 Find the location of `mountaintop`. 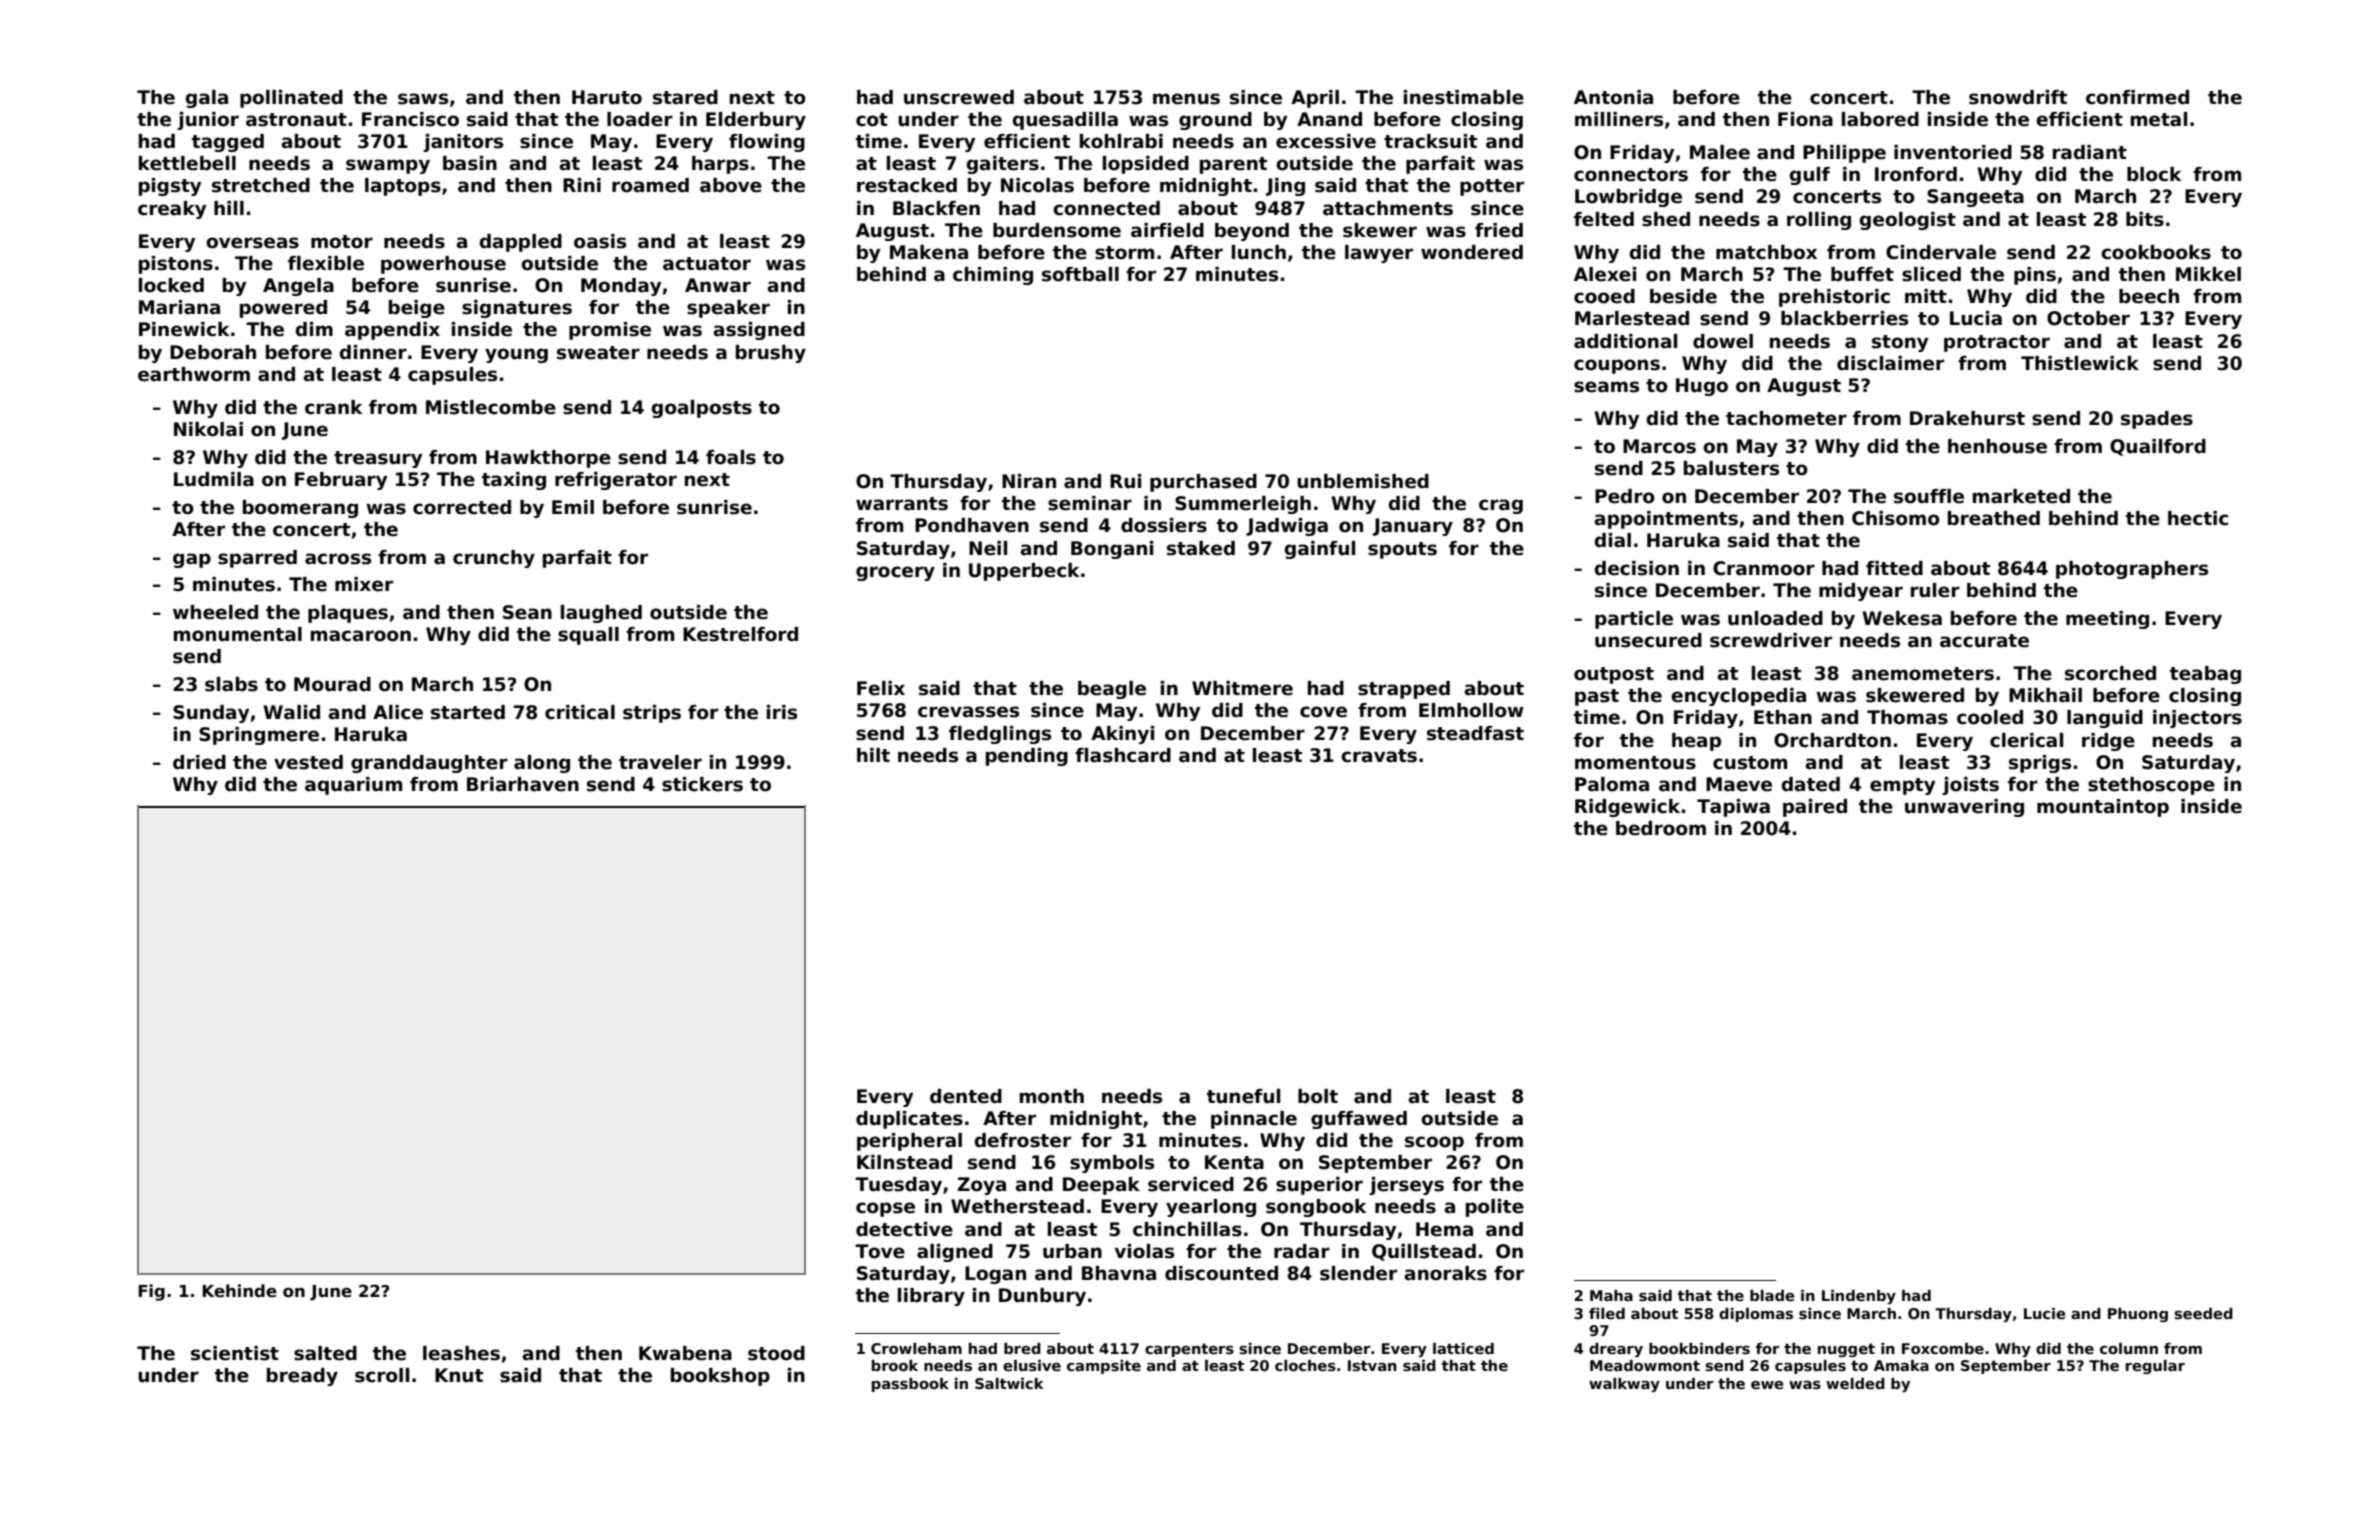

mountaintop is located at coordinates (2103, 808).
